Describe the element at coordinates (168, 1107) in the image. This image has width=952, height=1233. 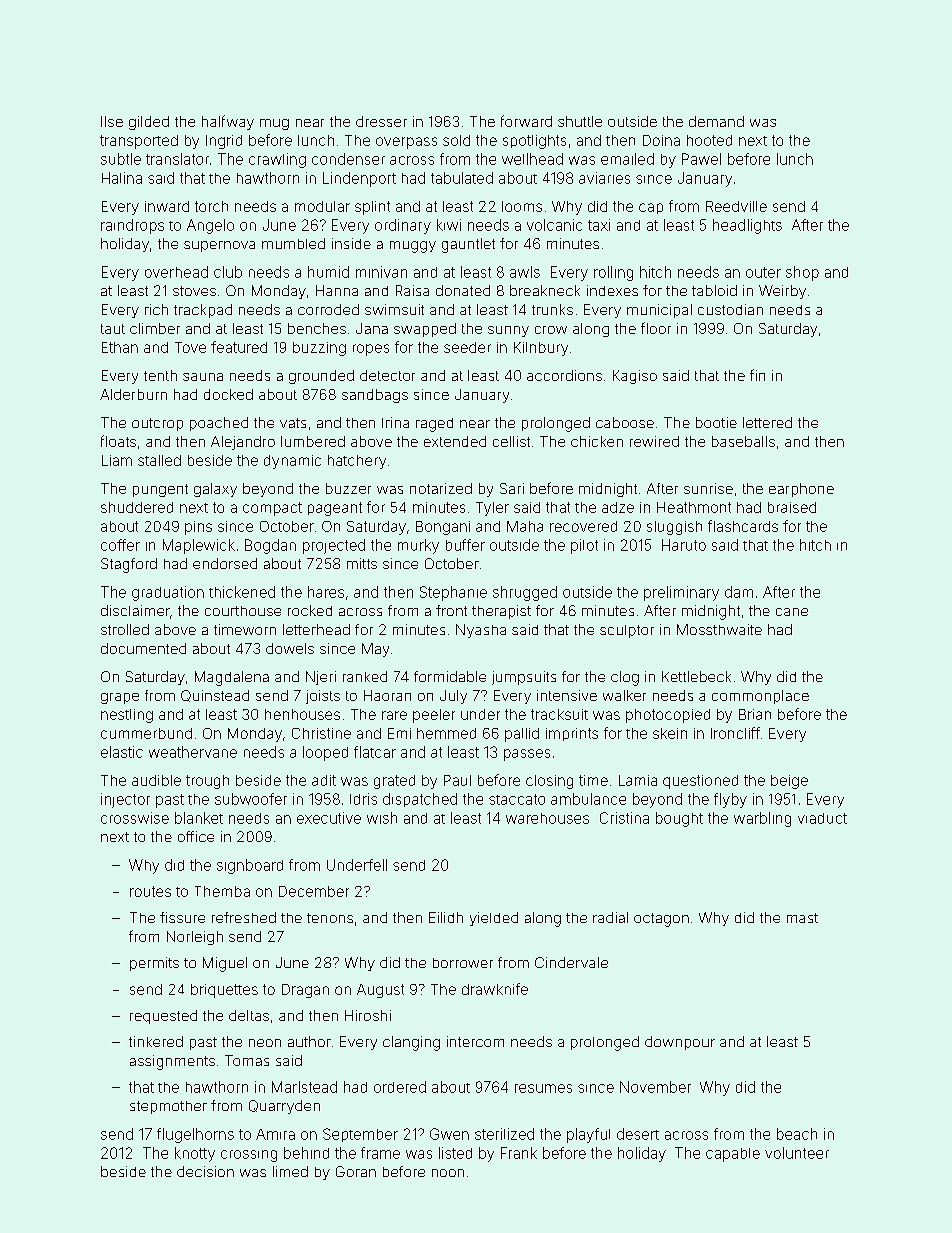
I see `stepmother` at that location.
